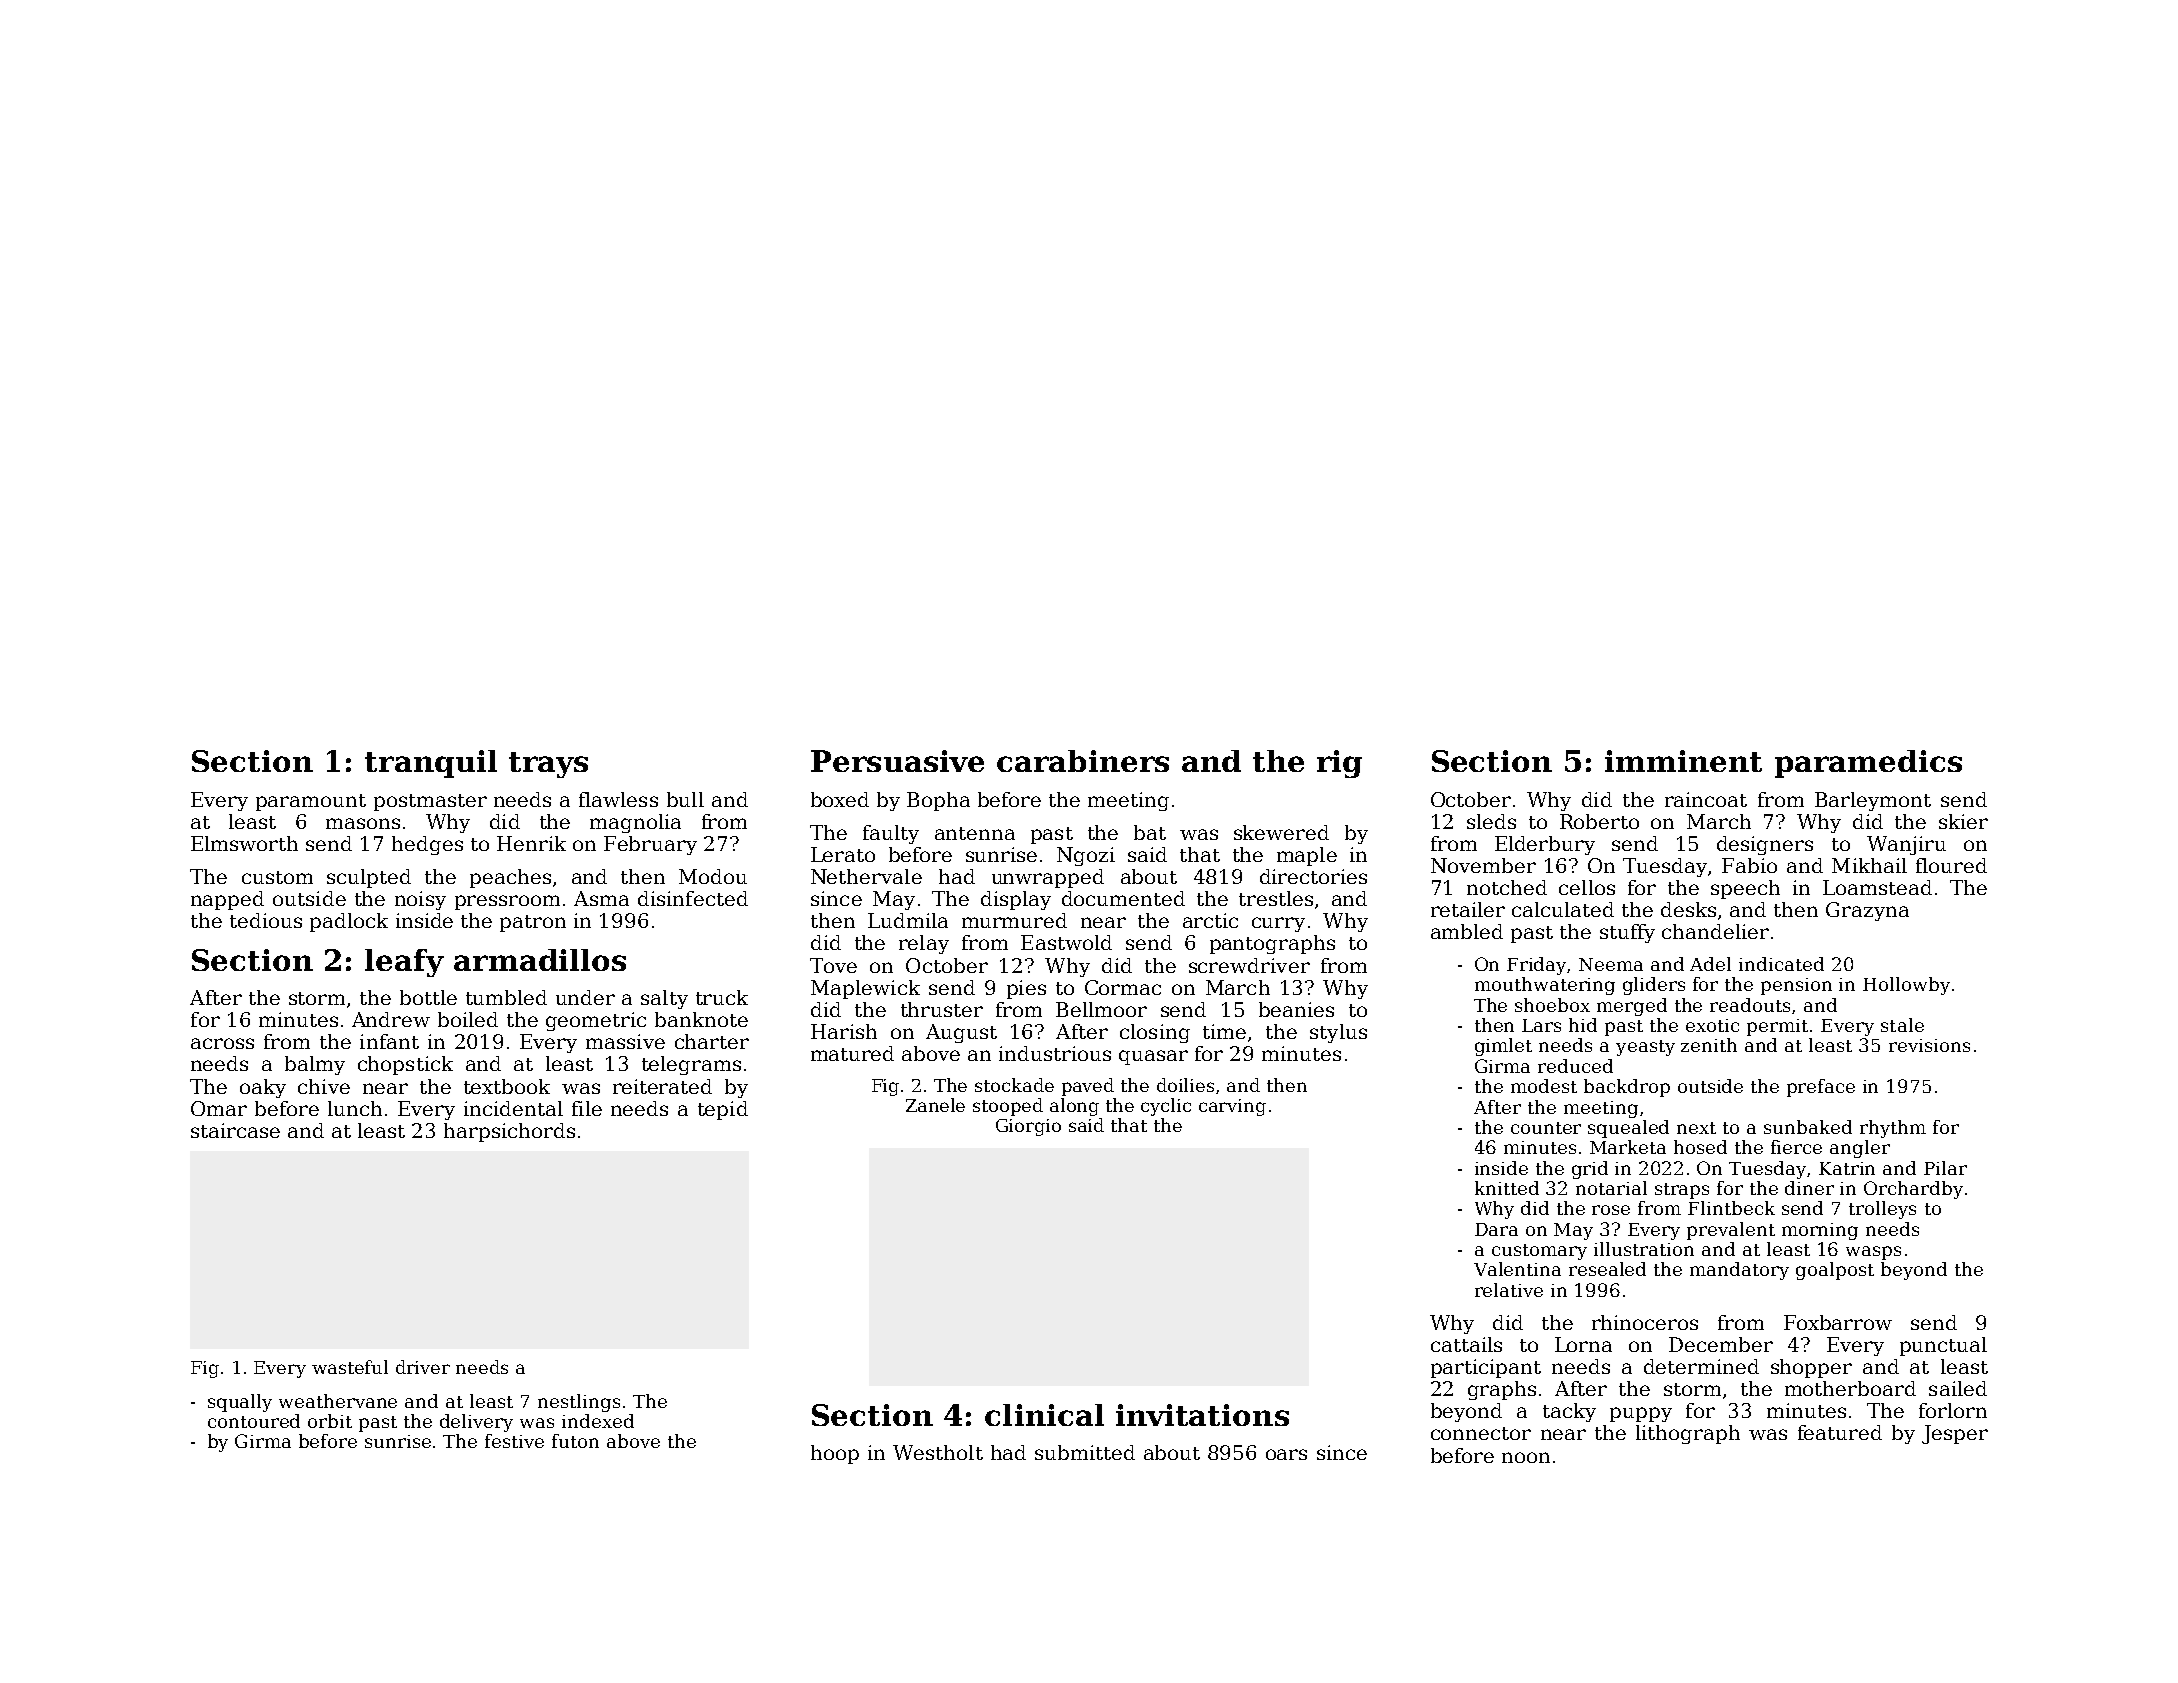 This screenshot has height=1683, width=2178. What do you see at coordinates (431, 764) in the screenshot?
I see `tranquil` at bounding box center [431, 764].
